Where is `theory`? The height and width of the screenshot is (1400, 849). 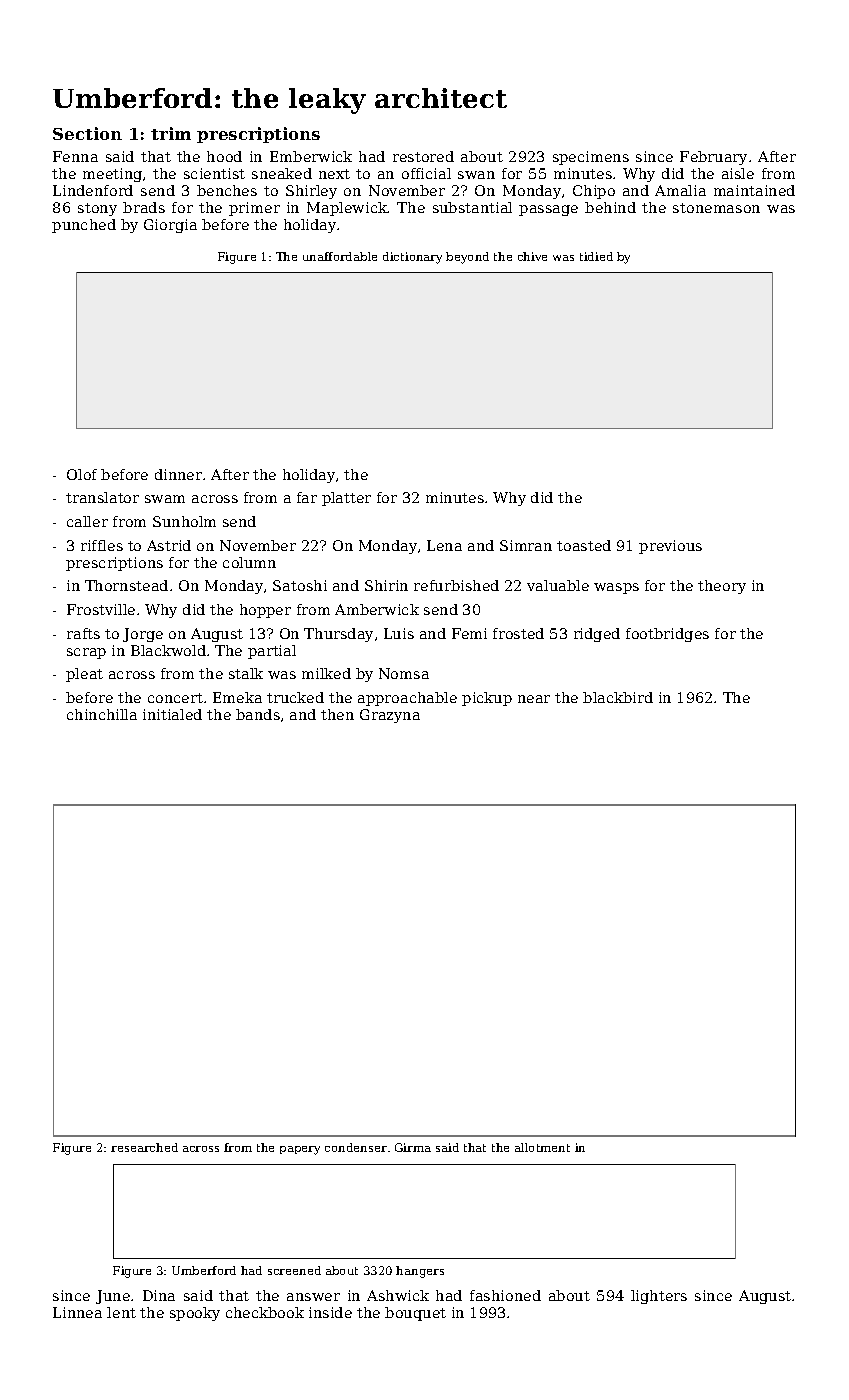 theory is located at coordinates (722, 587).
